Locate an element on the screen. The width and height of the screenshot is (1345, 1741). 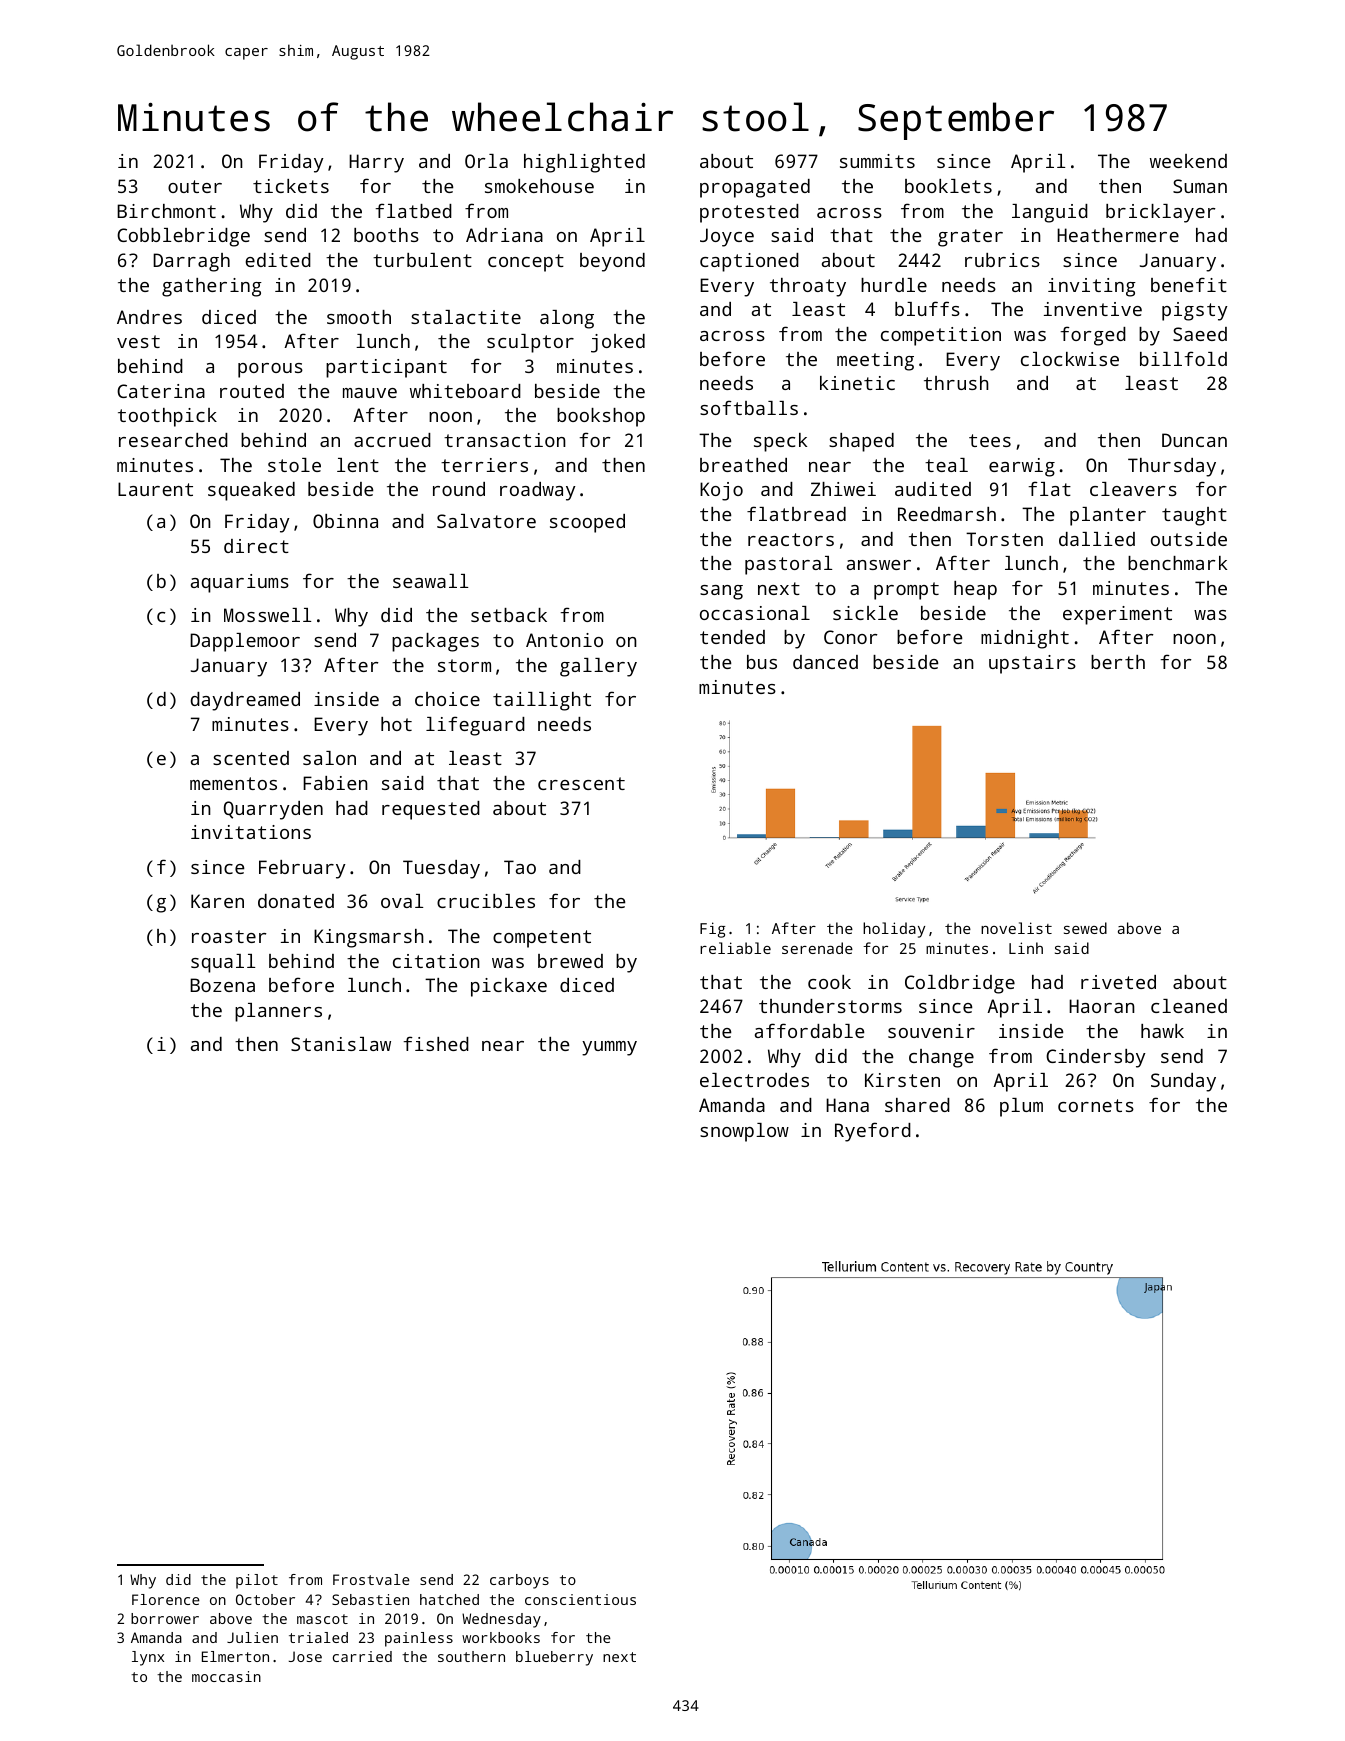
Frostvale is located at coordinates (371, 1579).
